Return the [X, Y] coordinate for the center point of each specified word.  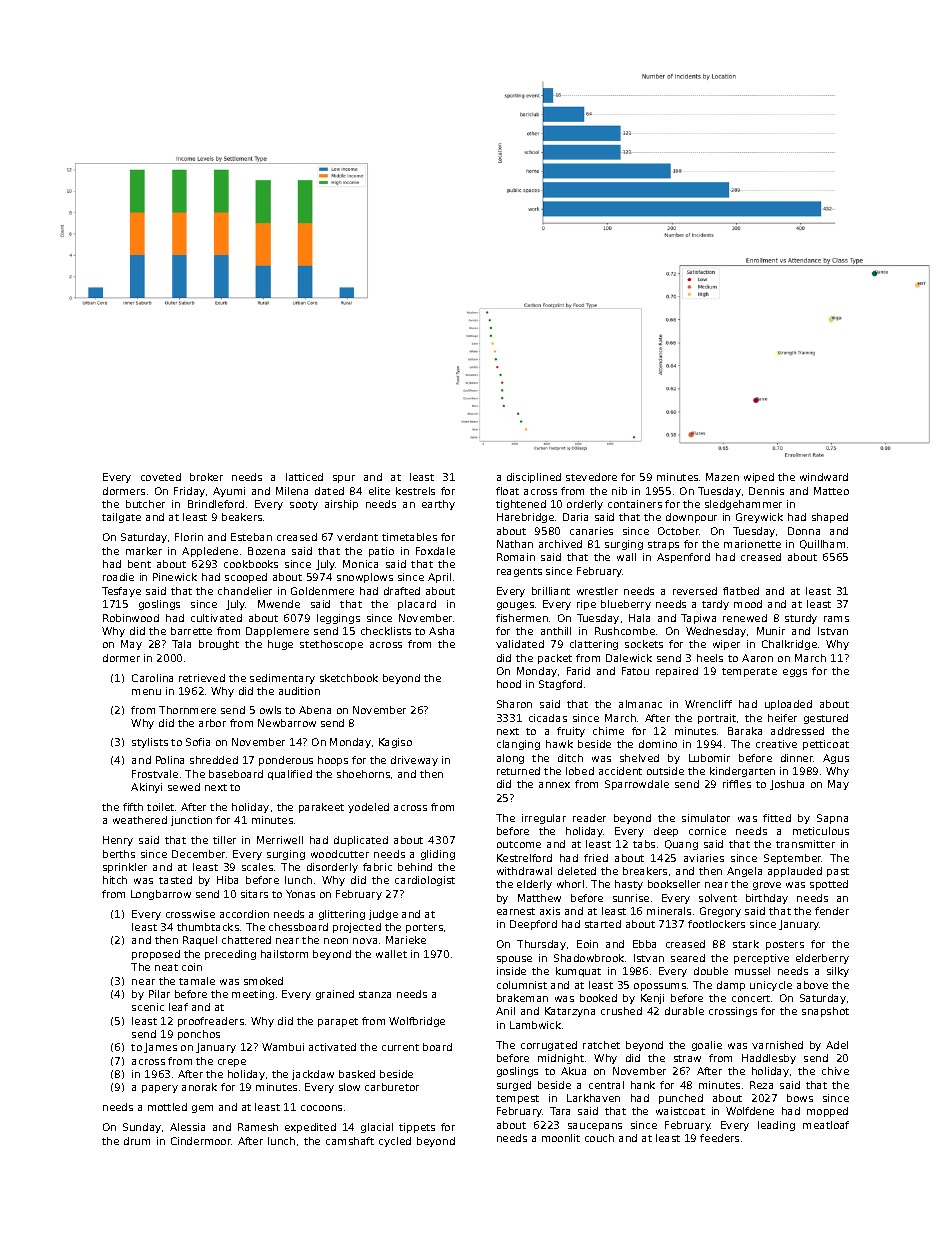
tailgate [121, 518]
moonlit [561, 1138]
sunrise [631, 898]
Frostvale [155, 774]
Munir [771, 631]
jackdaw [313, 1075]
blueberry [626, 605]
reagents [519, 572]
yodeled [368, 808]
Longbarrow [161, 895]
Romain [516, 557]
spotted [829, 885]
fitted [777, 818]
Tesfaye [121, 592]
